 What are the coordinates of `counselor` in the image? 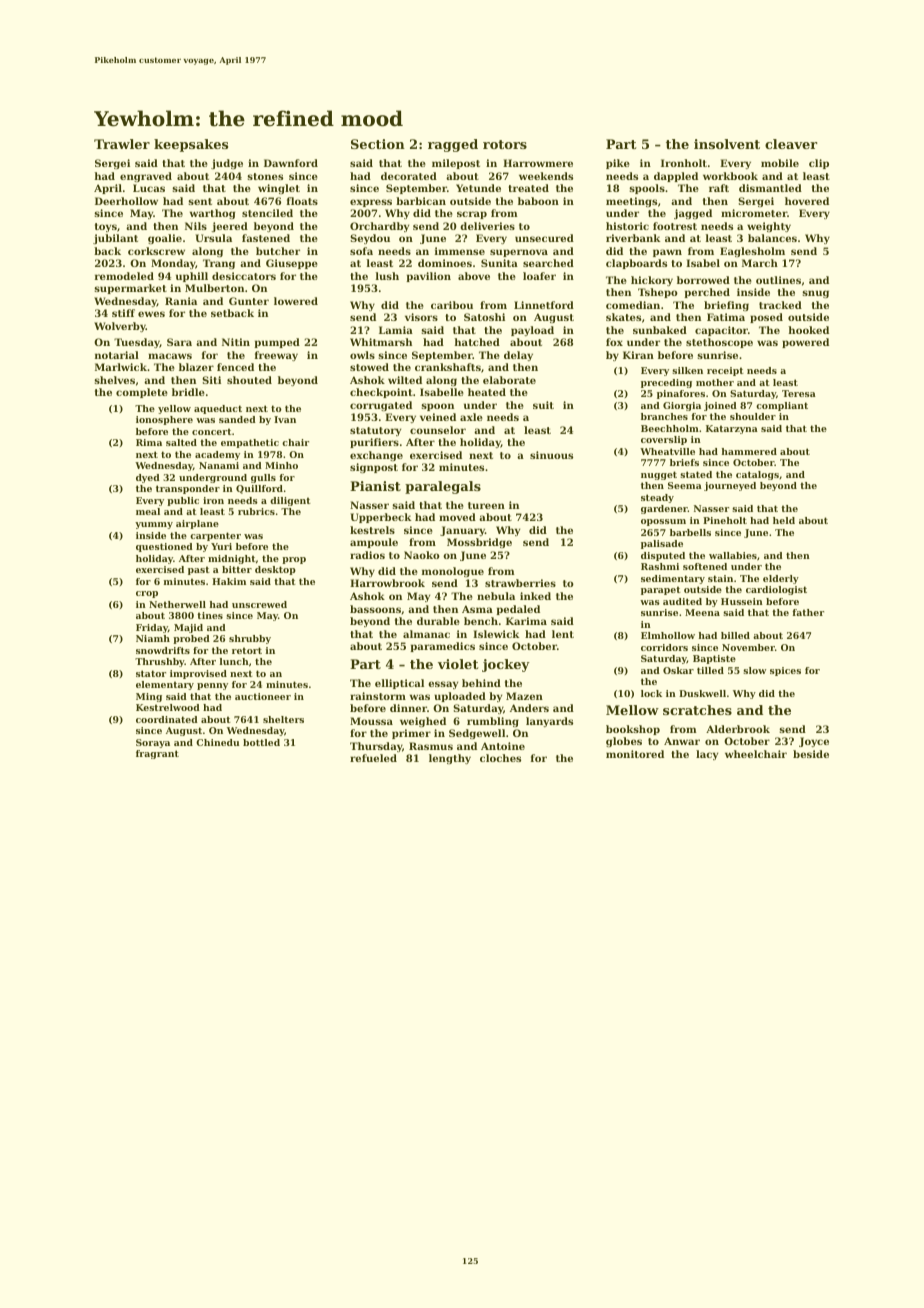 It's located at (438, 430).
